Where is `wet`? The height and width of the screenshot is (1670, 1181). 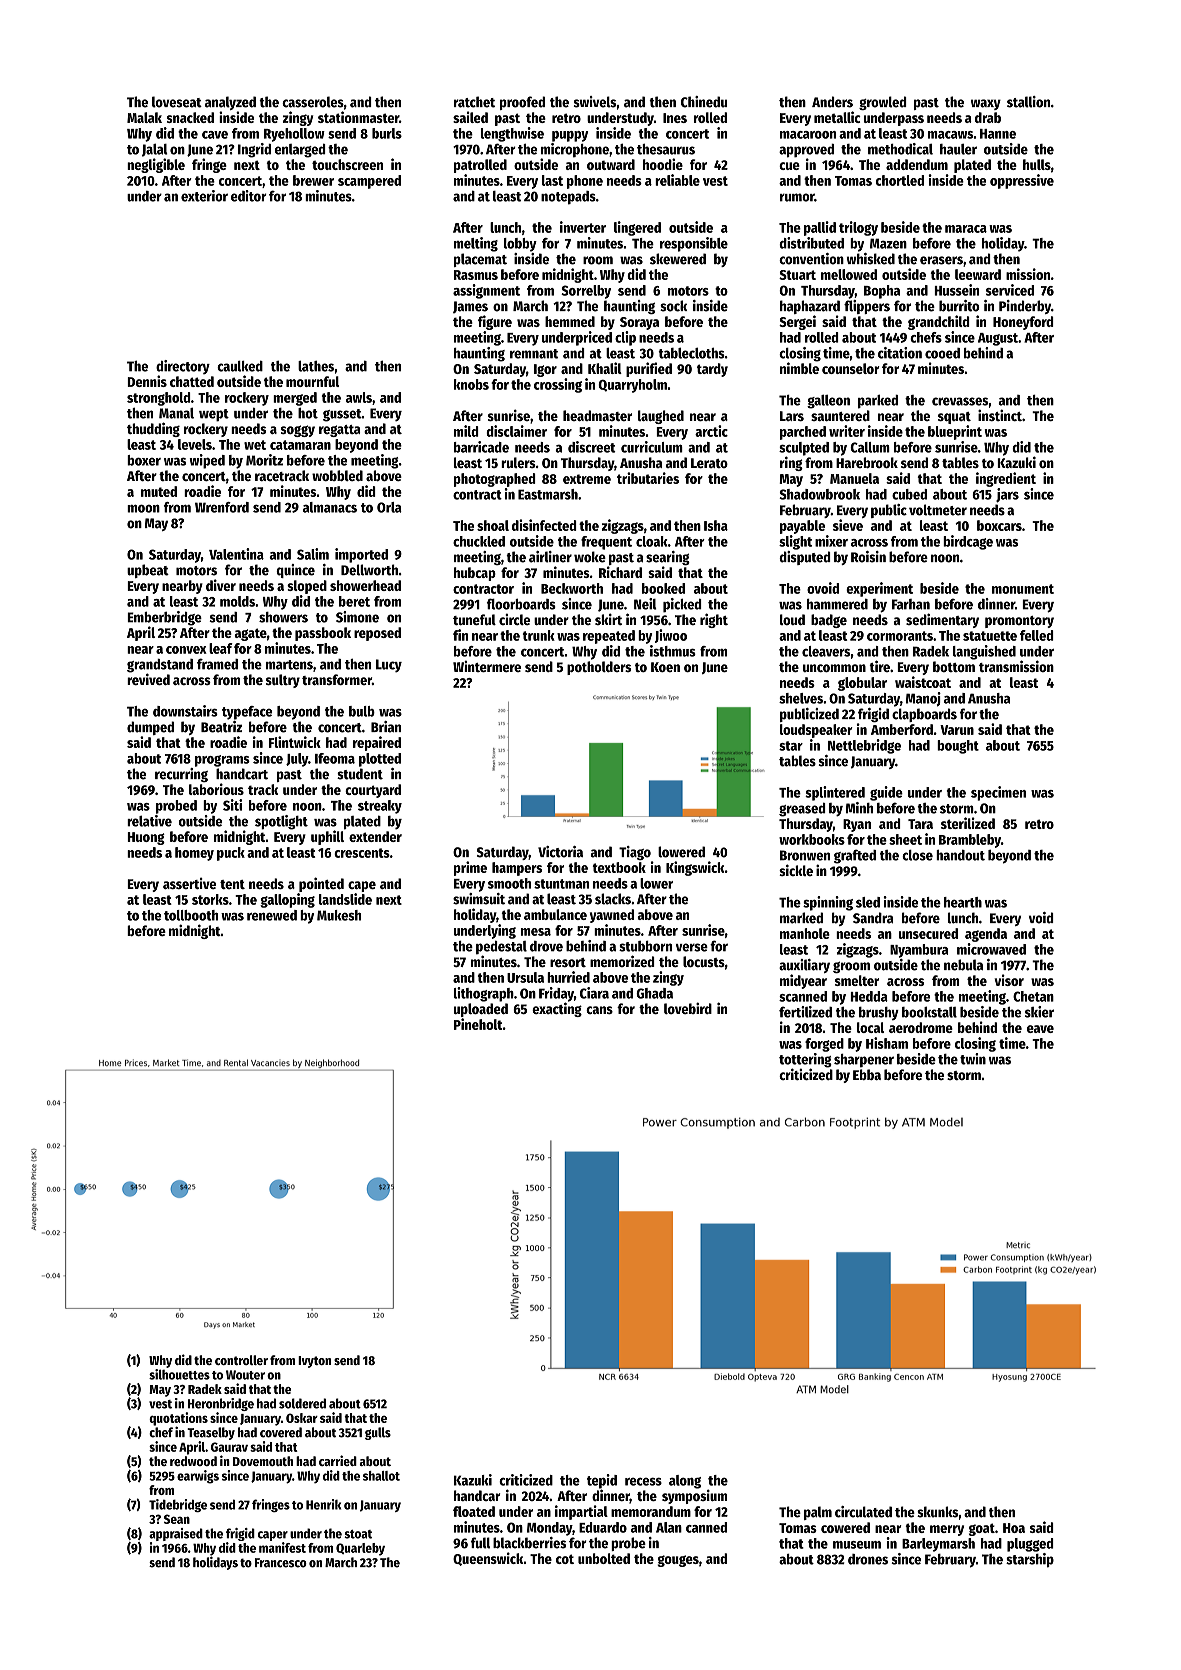 wet is located at coordinates (255, 445).
